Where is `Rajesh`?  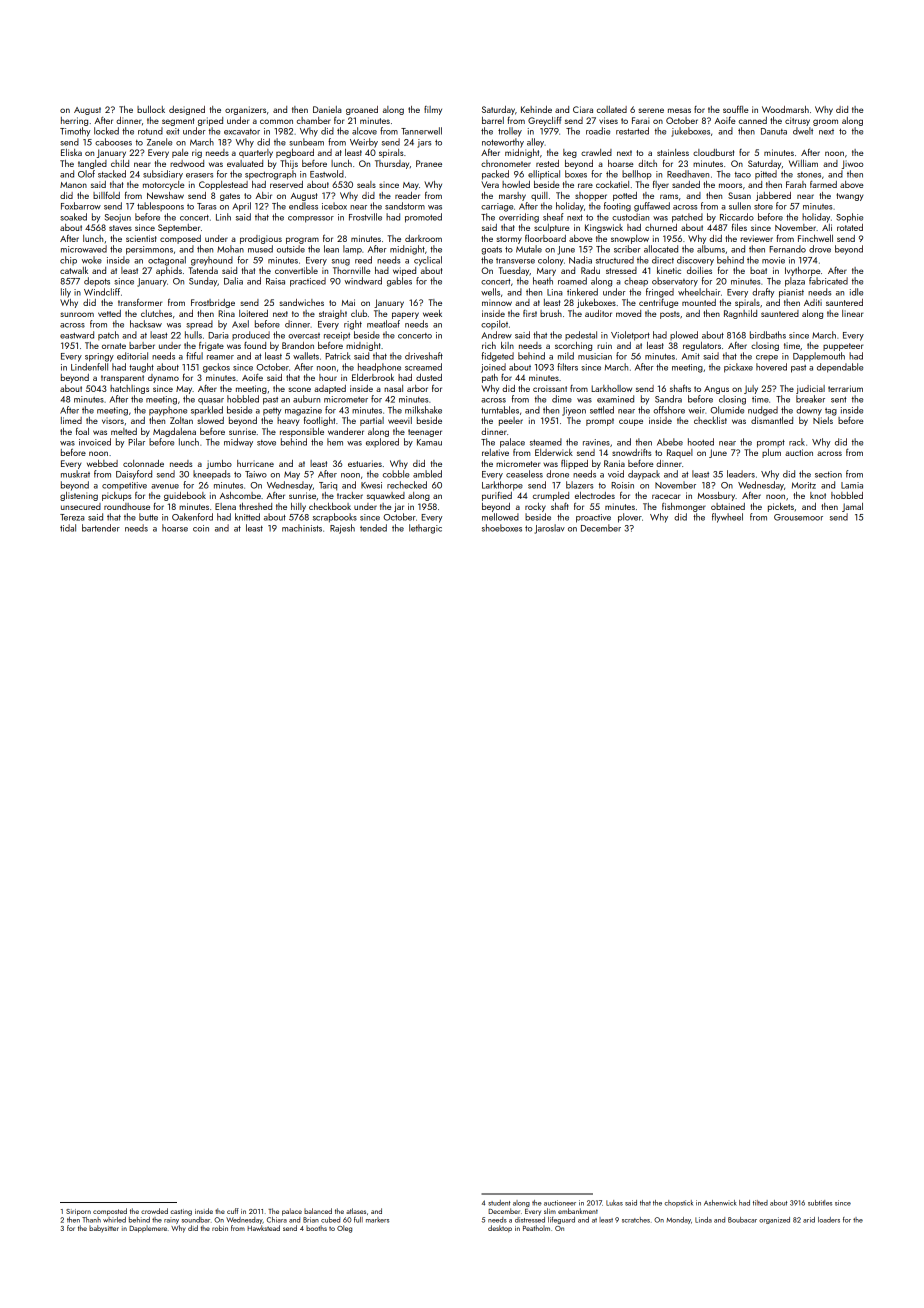
Rajesh is located at coordinates (342, 529).
